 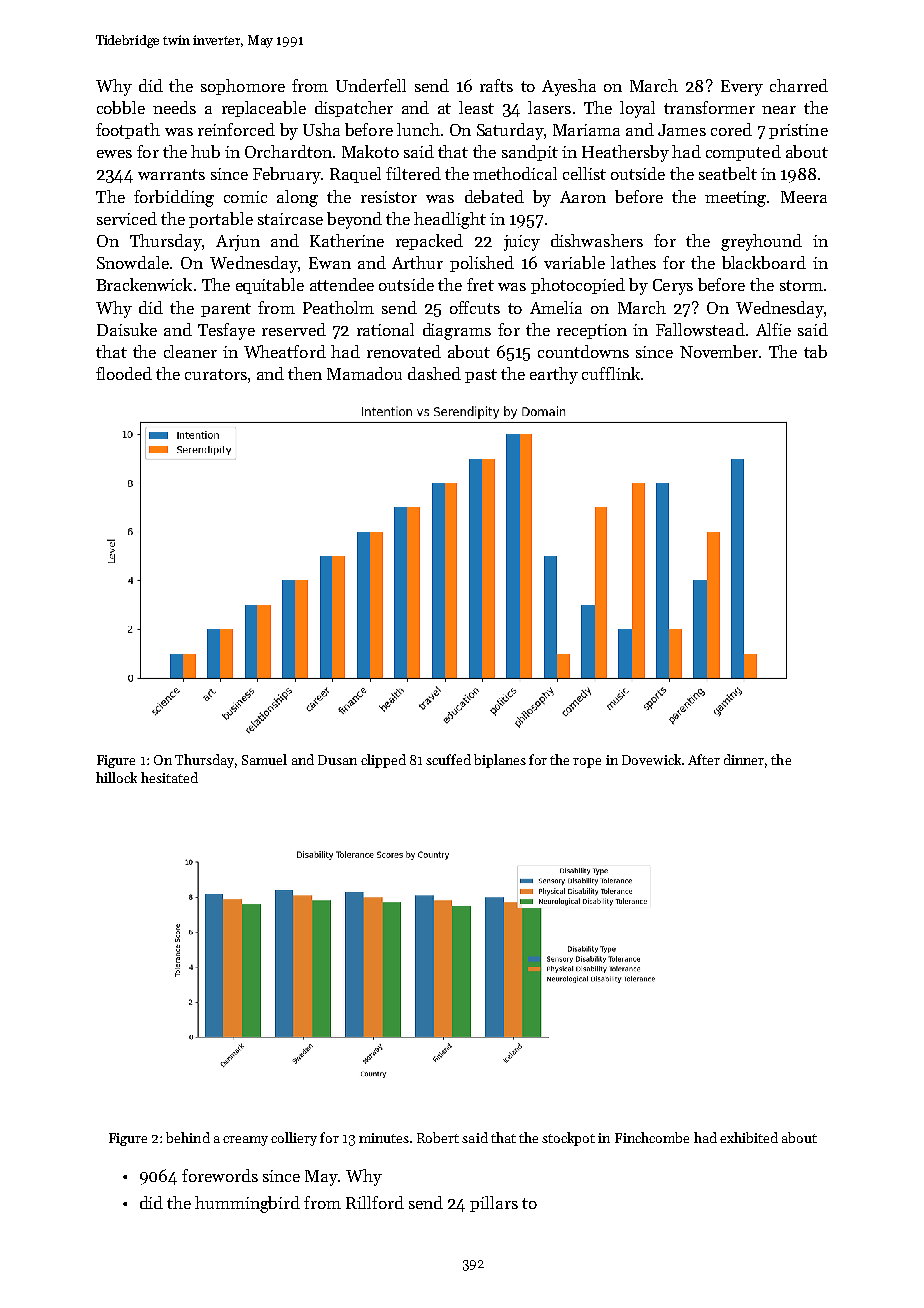 I want to click on dinner, so click(x=744, y=759).
